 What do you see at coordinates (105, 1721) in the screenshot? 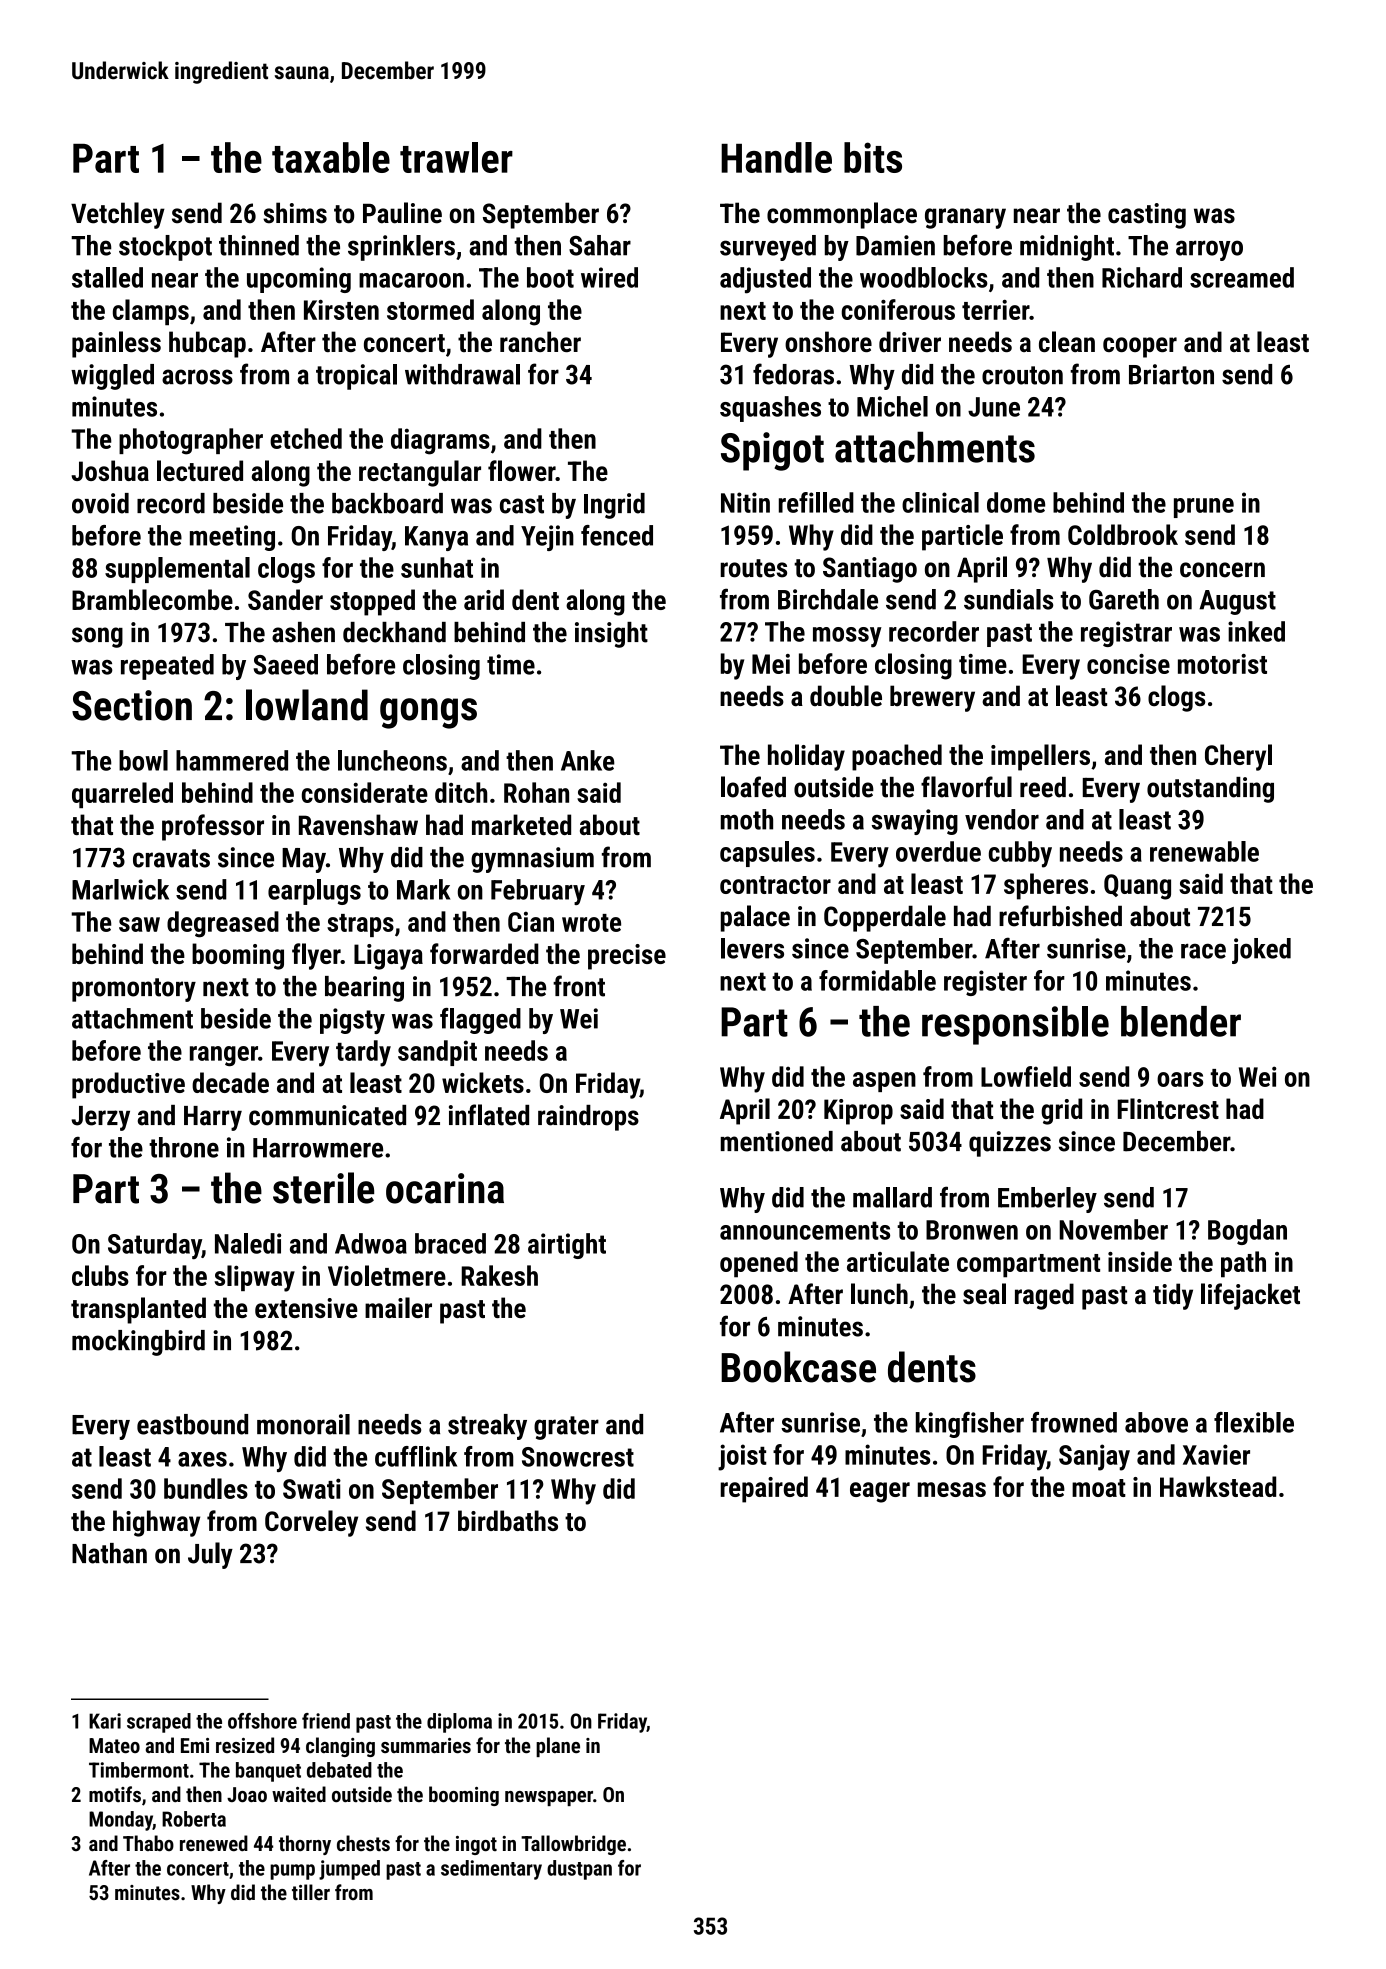
I see `Kari` at bounding box center [105, 1721].
